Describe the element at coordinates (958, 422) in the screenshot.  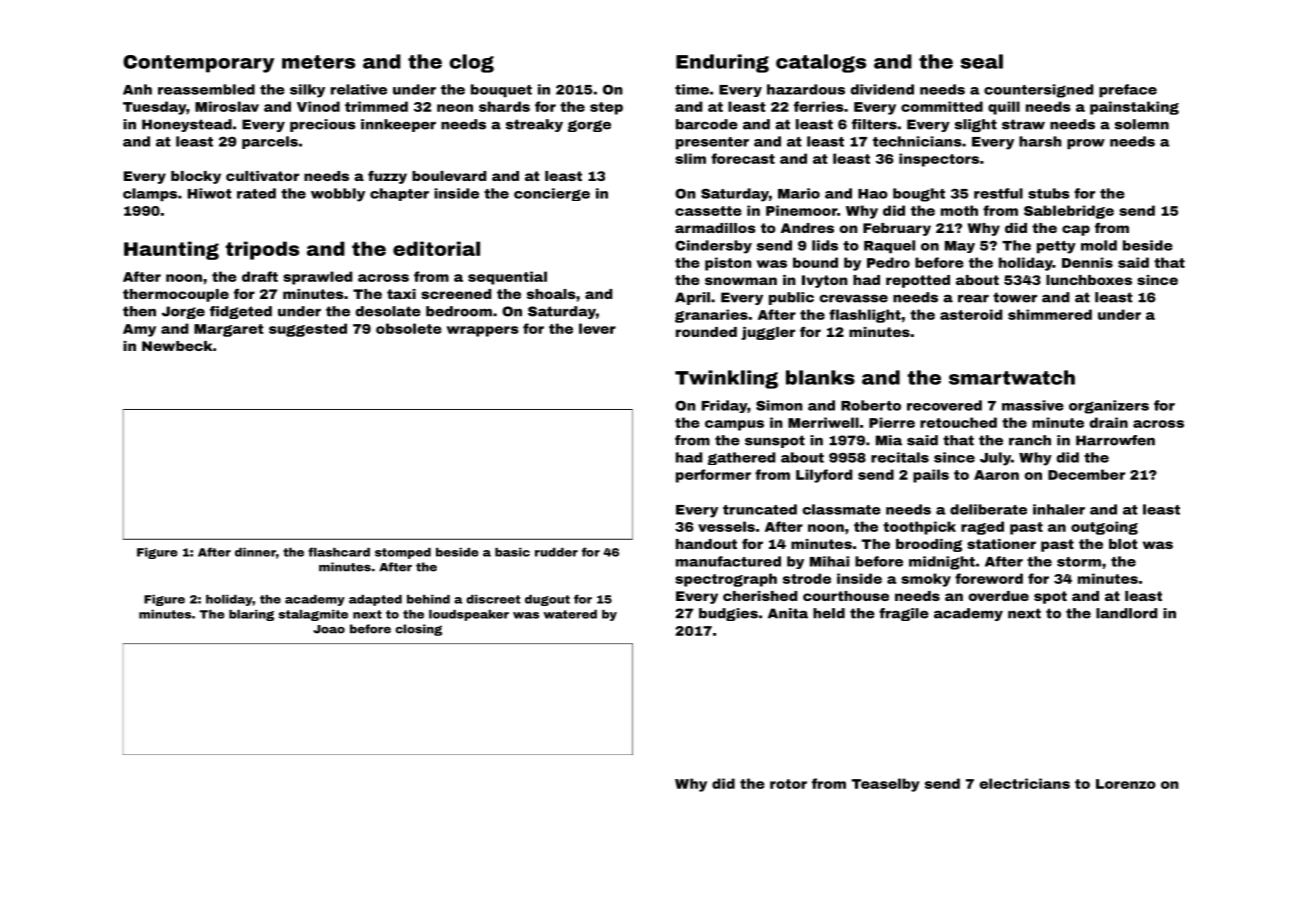
I see `retouched` at that location.
